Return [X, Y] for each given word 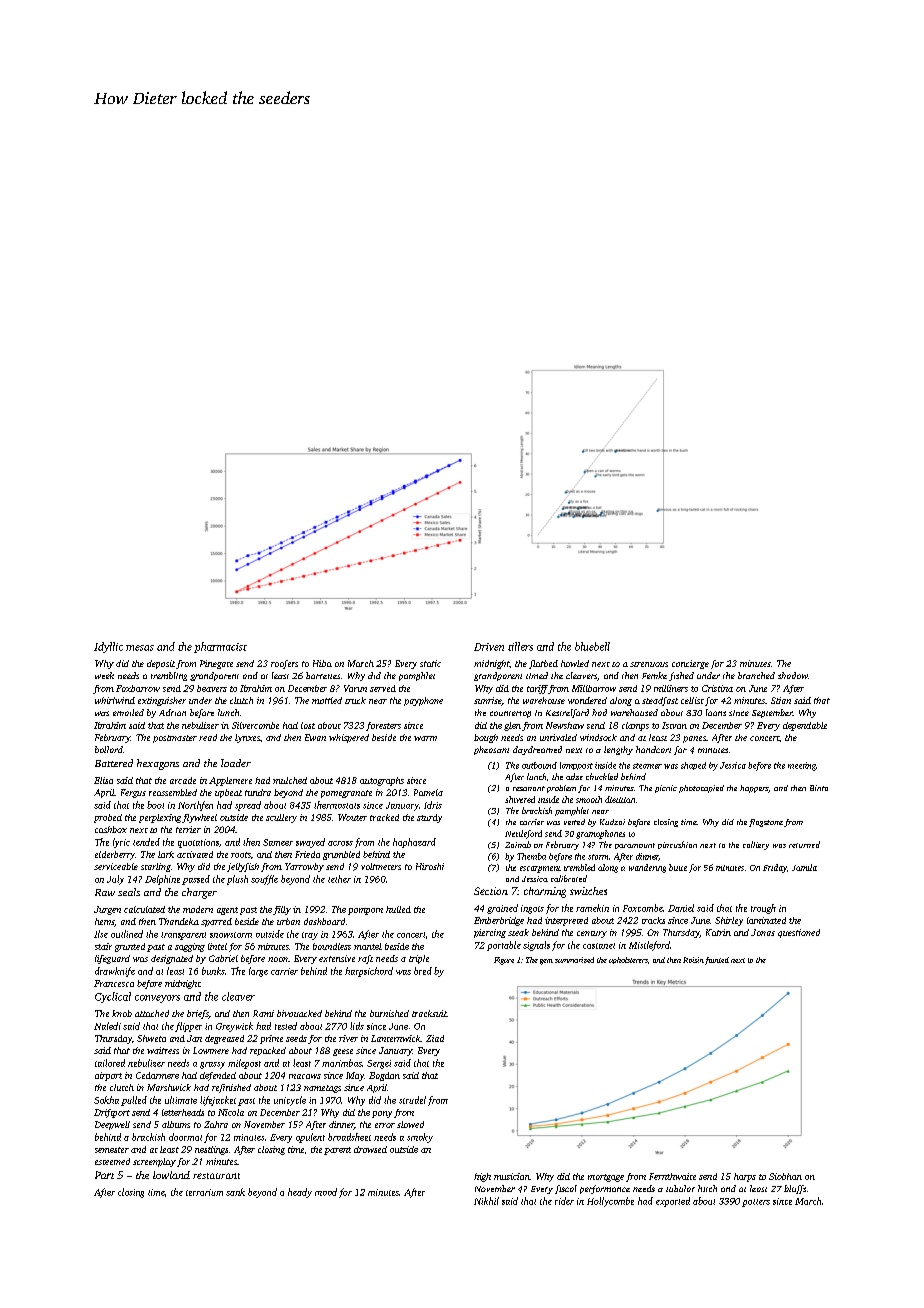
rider [564, 1201]
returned [804, 844]
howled [575, 663]
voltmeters [381, 866]
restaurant [216, 1176]
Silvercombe [255, 725]
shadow [793, 675]
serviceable [116, 866]
